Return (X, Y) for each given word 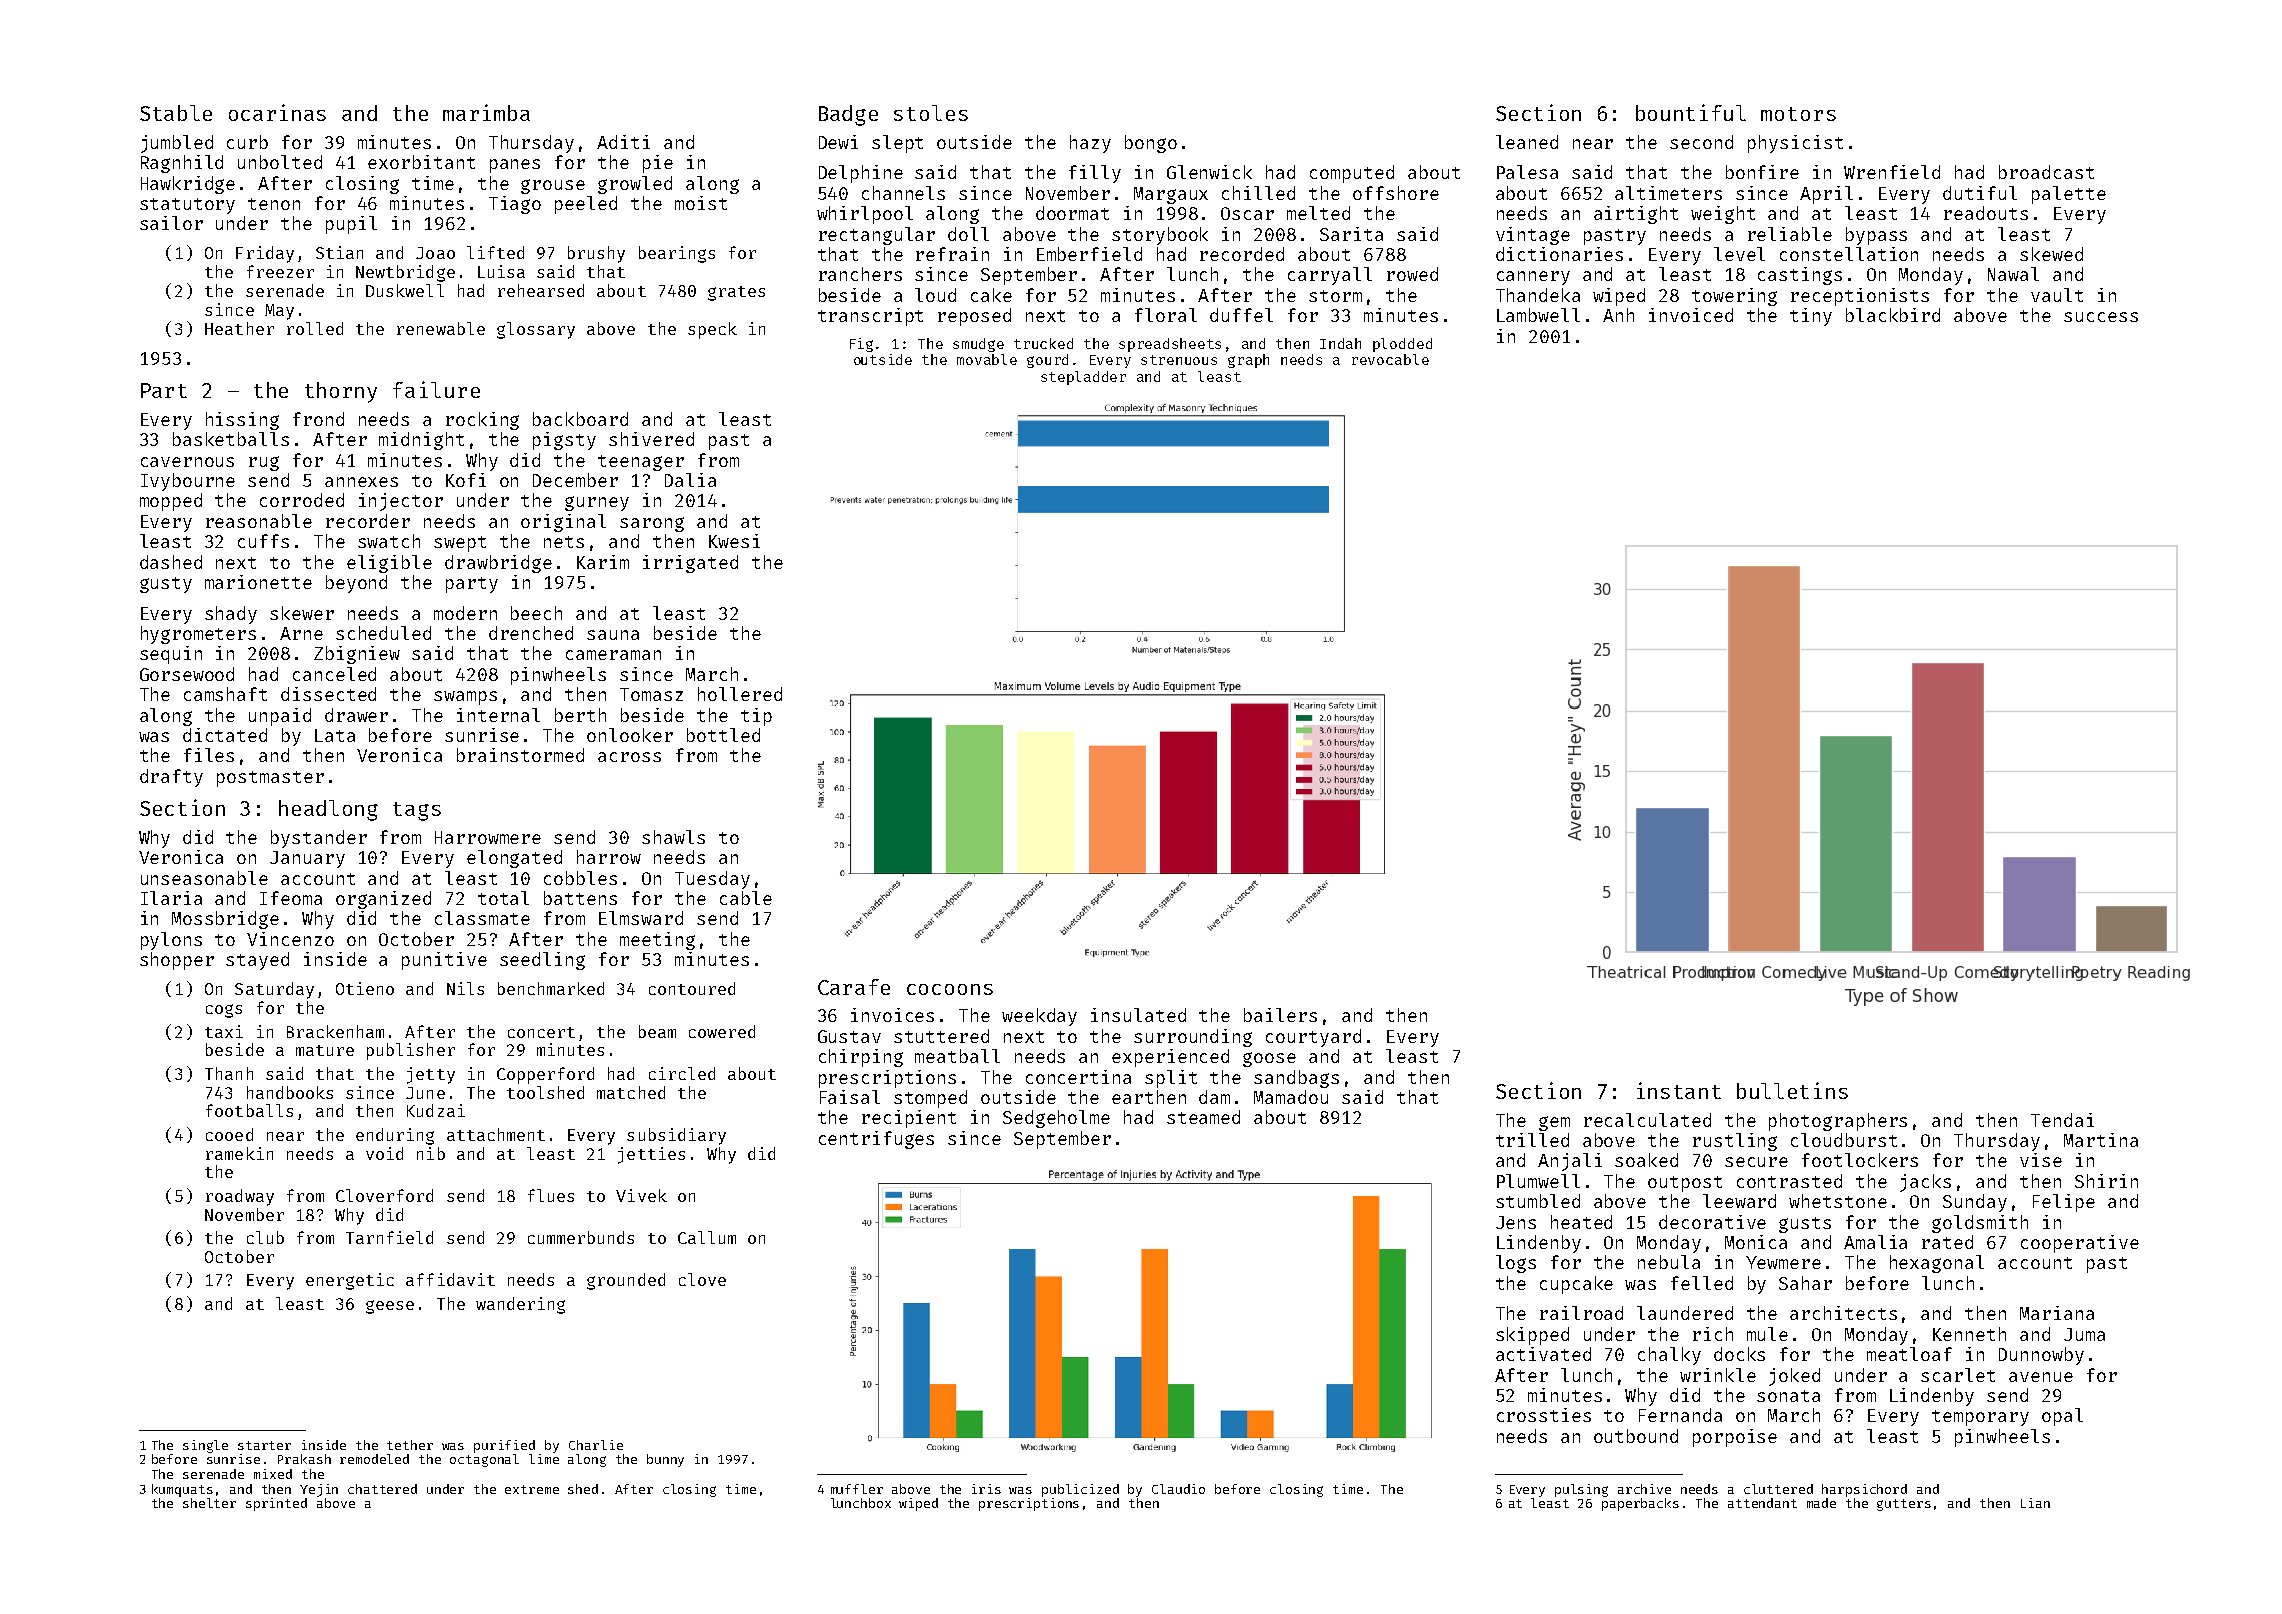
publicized (1080, 1490)
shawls (673, 837)
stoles (931, 113)
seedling (542, 961)
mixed (273, 1474)
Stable (176, 113)
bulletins (1792, 1090)
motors (1798, 114)
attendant (1762, 1503)
